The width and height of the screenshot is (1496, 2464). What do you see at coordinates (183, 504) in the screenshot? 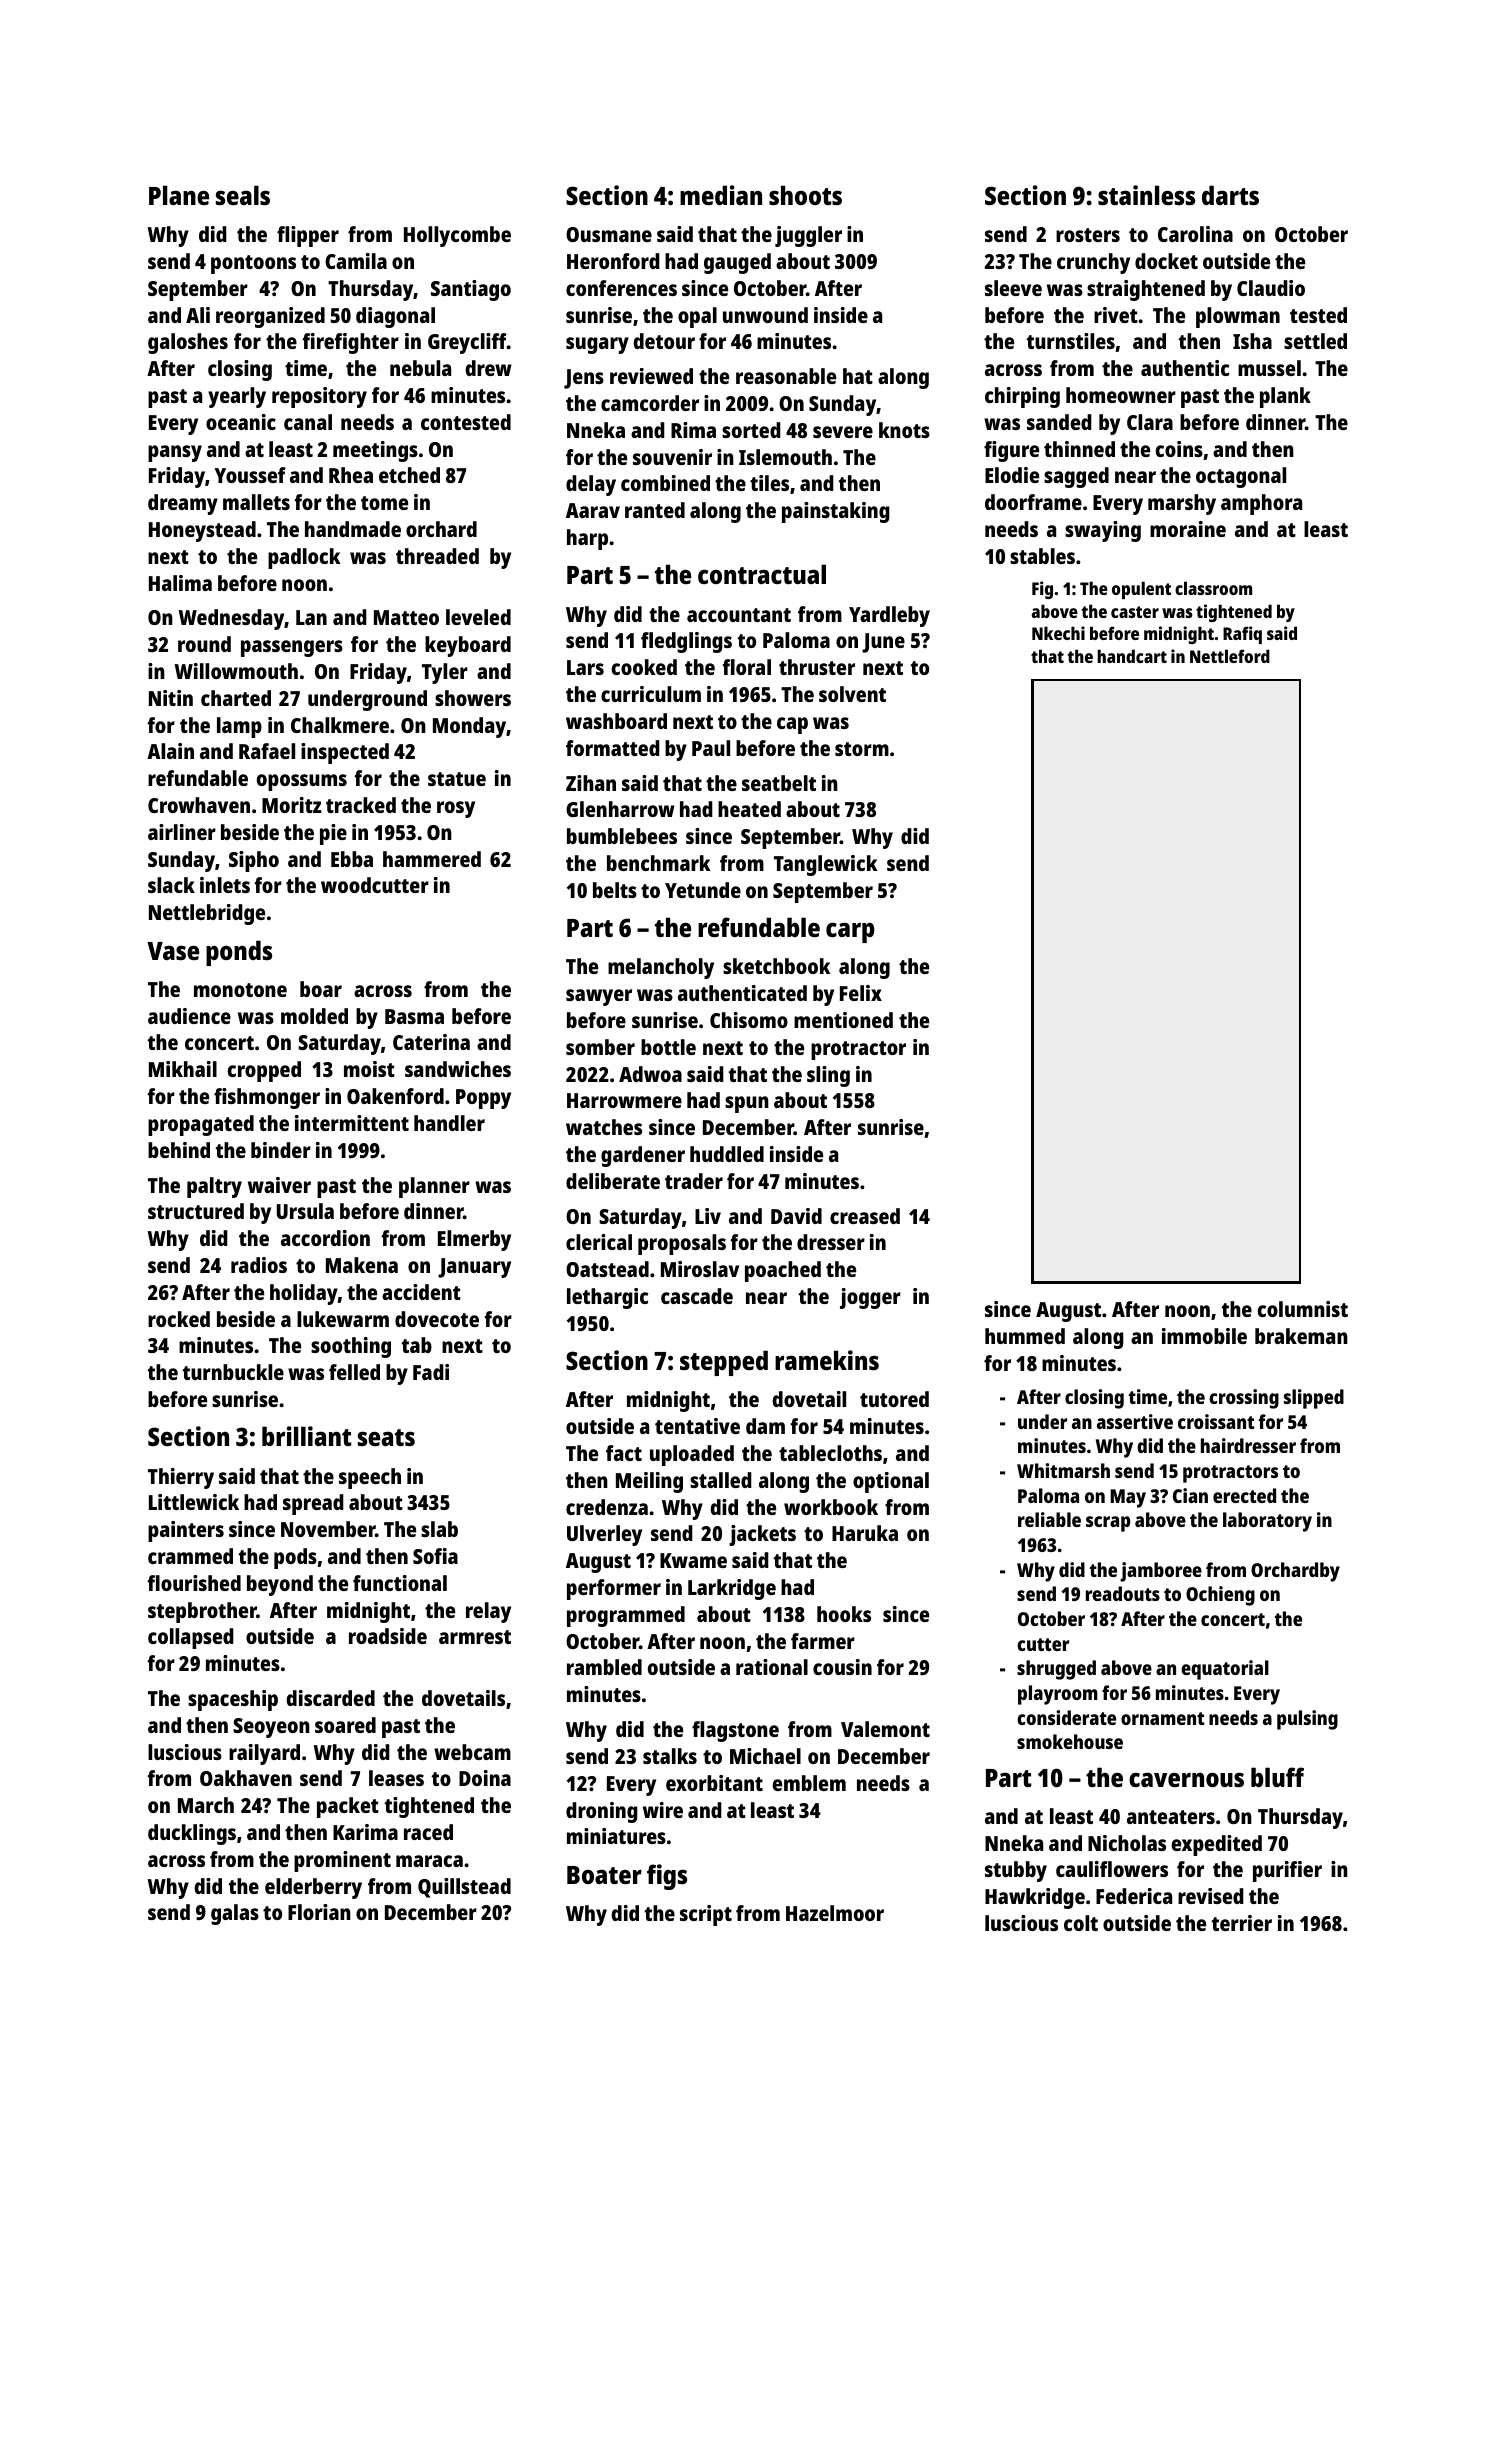
I see `dreamy` at bounding box center [183, 504].
